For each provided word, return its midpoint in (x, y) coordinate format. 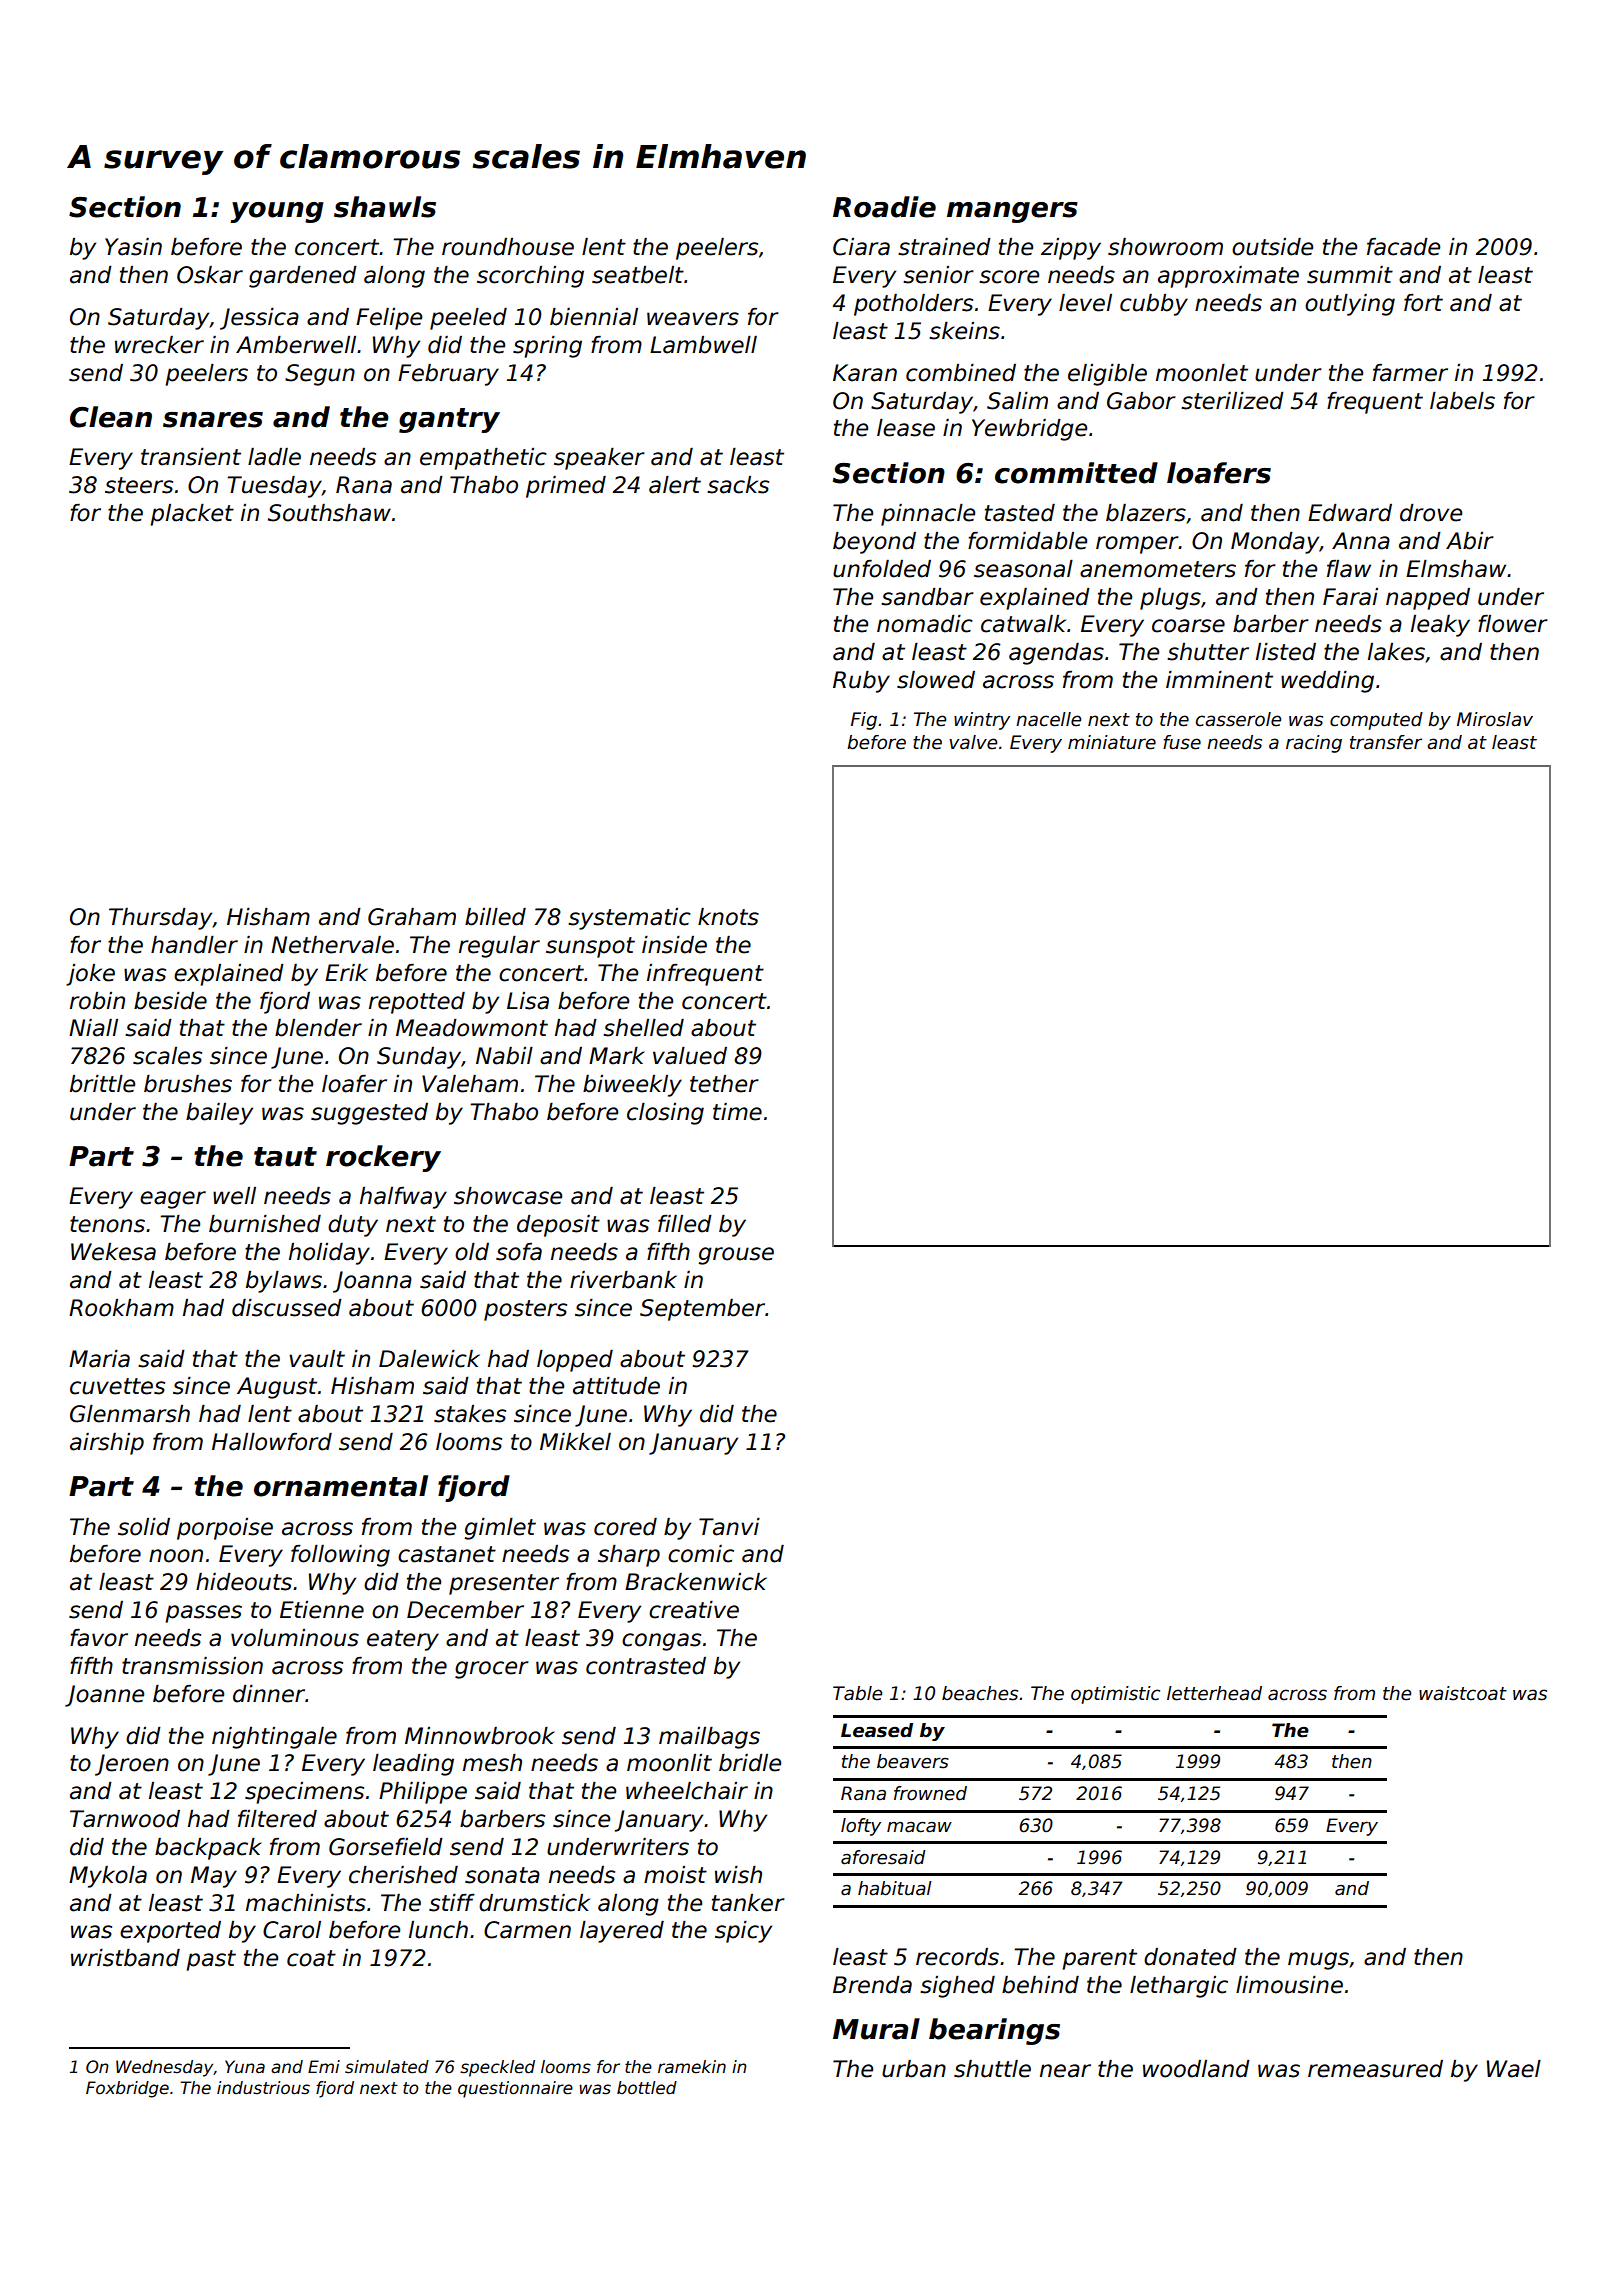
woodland (1196, 2069)
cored (625, 1527)
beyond (874, 543)
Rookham (121, 1308)
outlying (1350, 305)
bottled (647, 2088)
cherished (403, 1875)
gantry (449, 420)
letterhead (1214, 1693)
